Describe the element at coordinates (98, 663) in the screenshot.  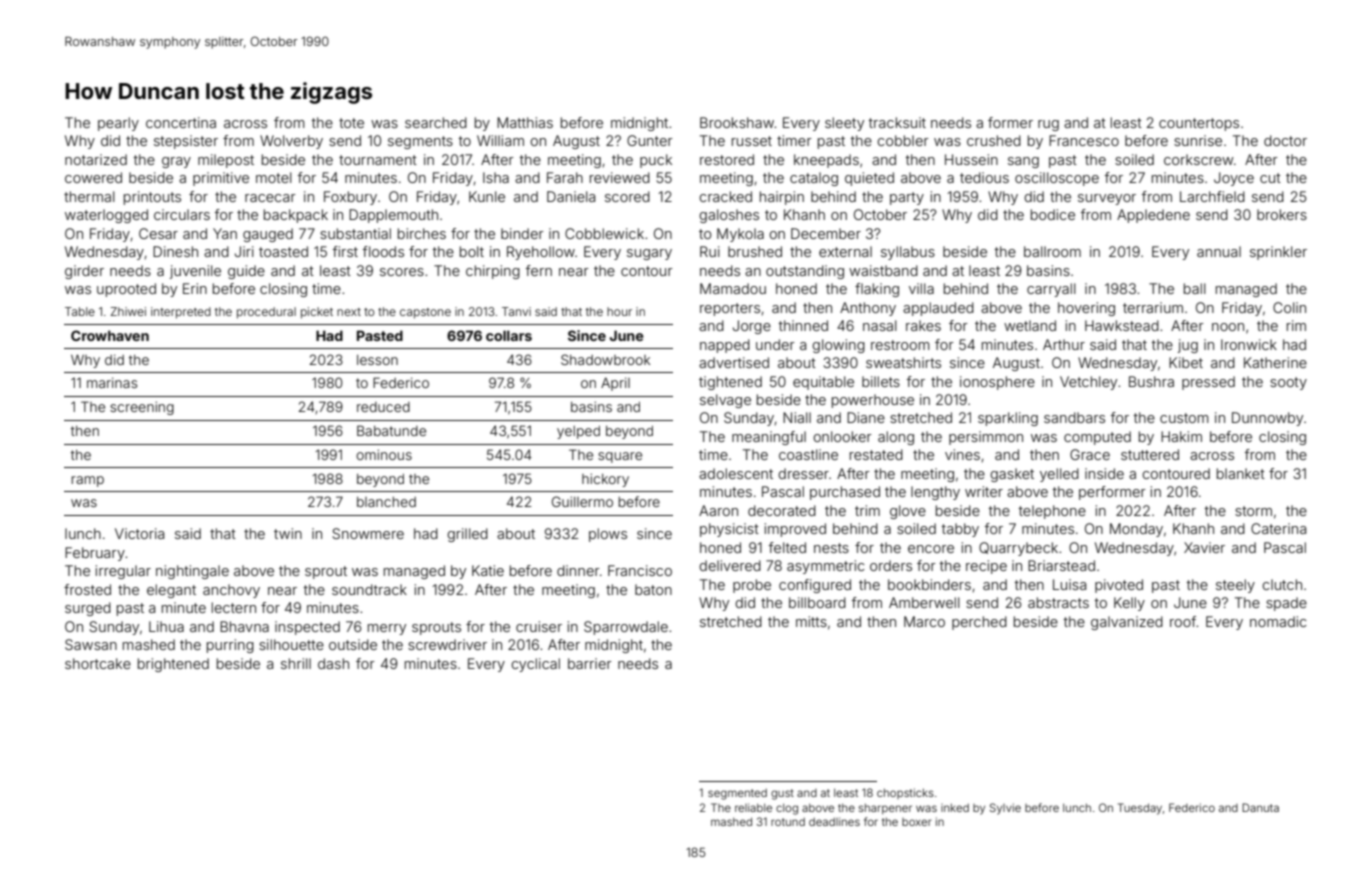
I see `shortcake` at that location.
